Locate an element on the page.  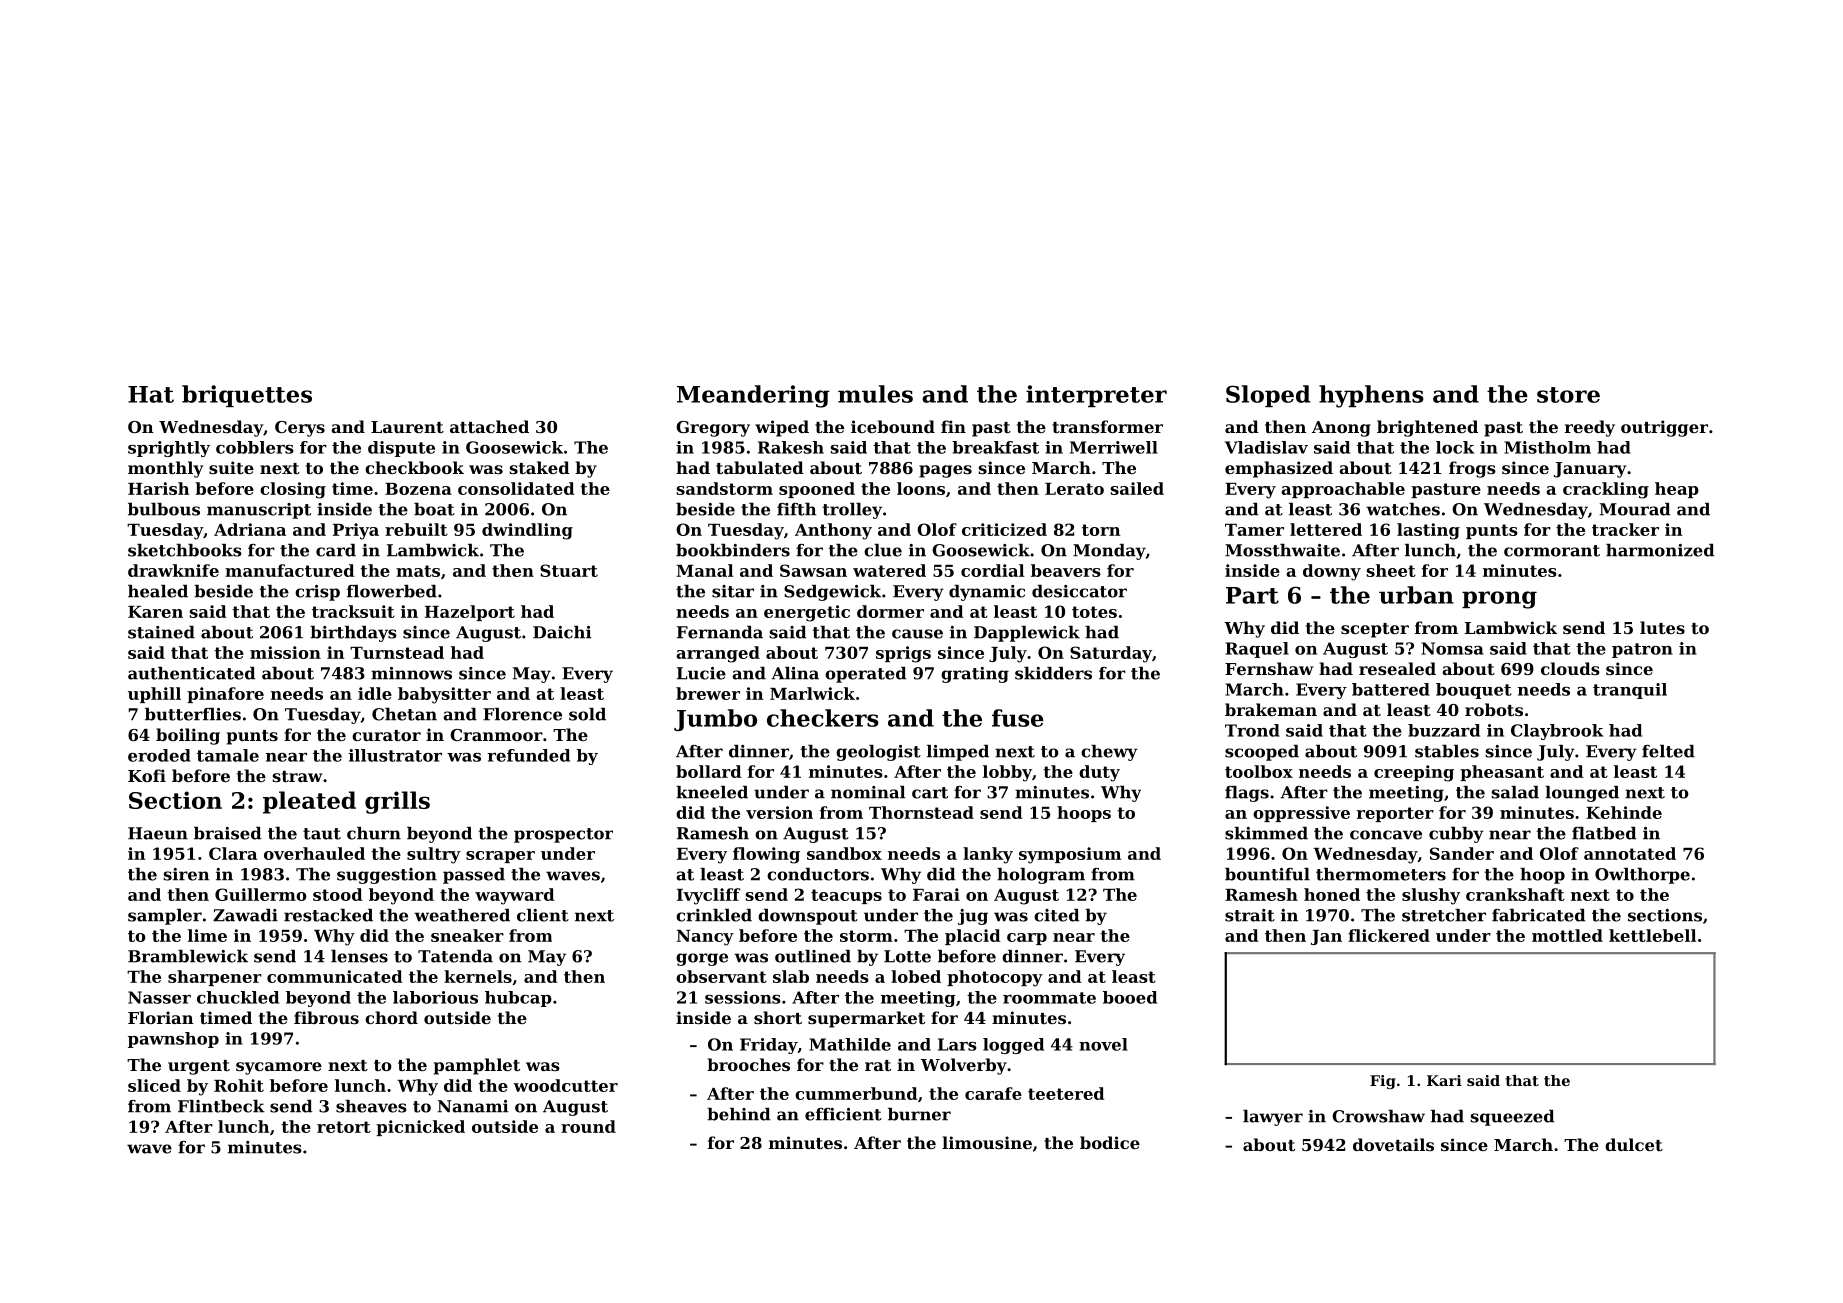
Crowshaw is located at coordinates (1378, 1116).
